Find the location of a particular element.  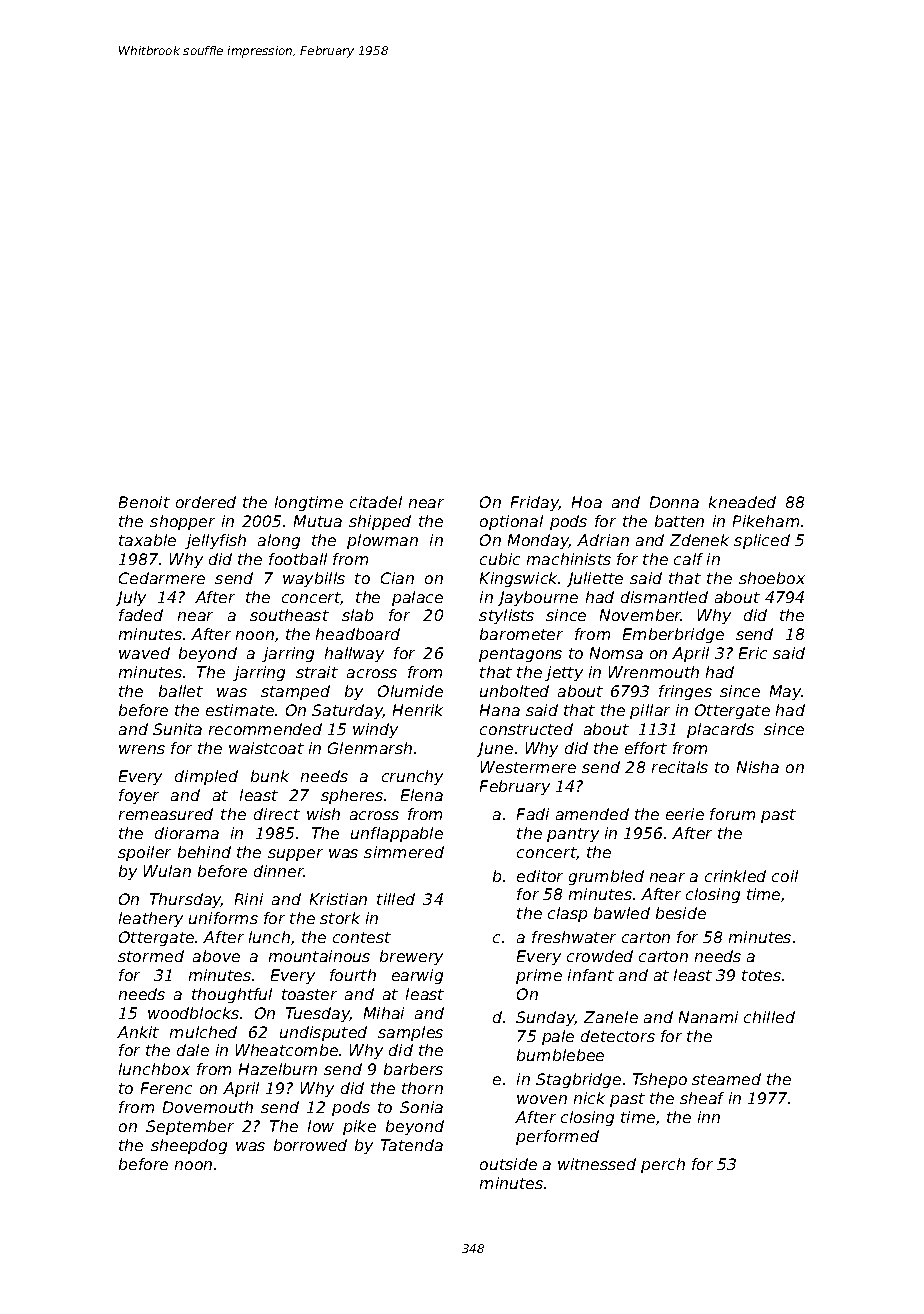

beside is located at coordinates (681, 913).
